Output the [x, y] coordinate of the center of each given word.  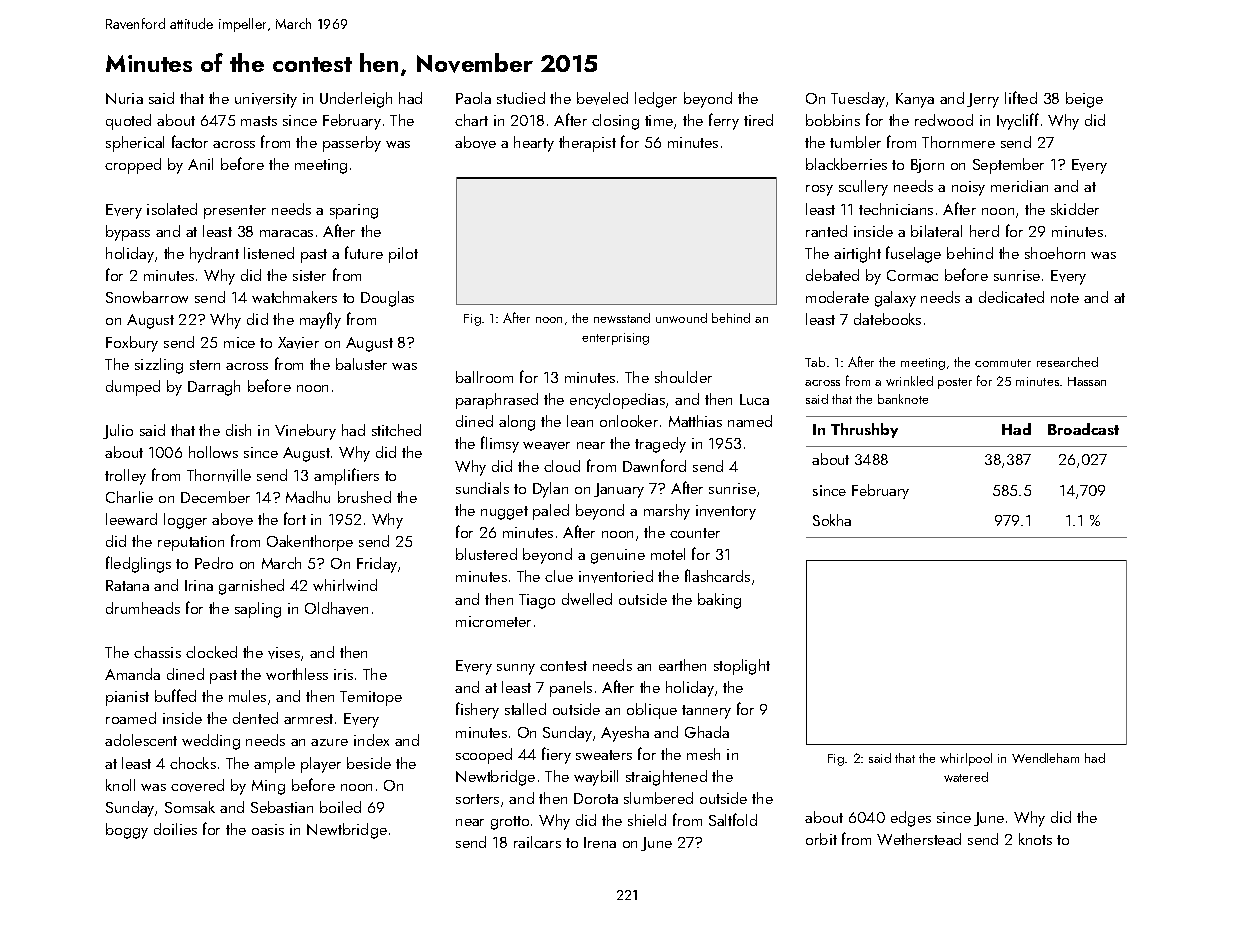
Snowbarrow [147, 297]
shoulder [683, 377]
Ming [268, 787]
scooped [484, 756]
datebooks [887, 319]
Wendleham [1045, 758]
